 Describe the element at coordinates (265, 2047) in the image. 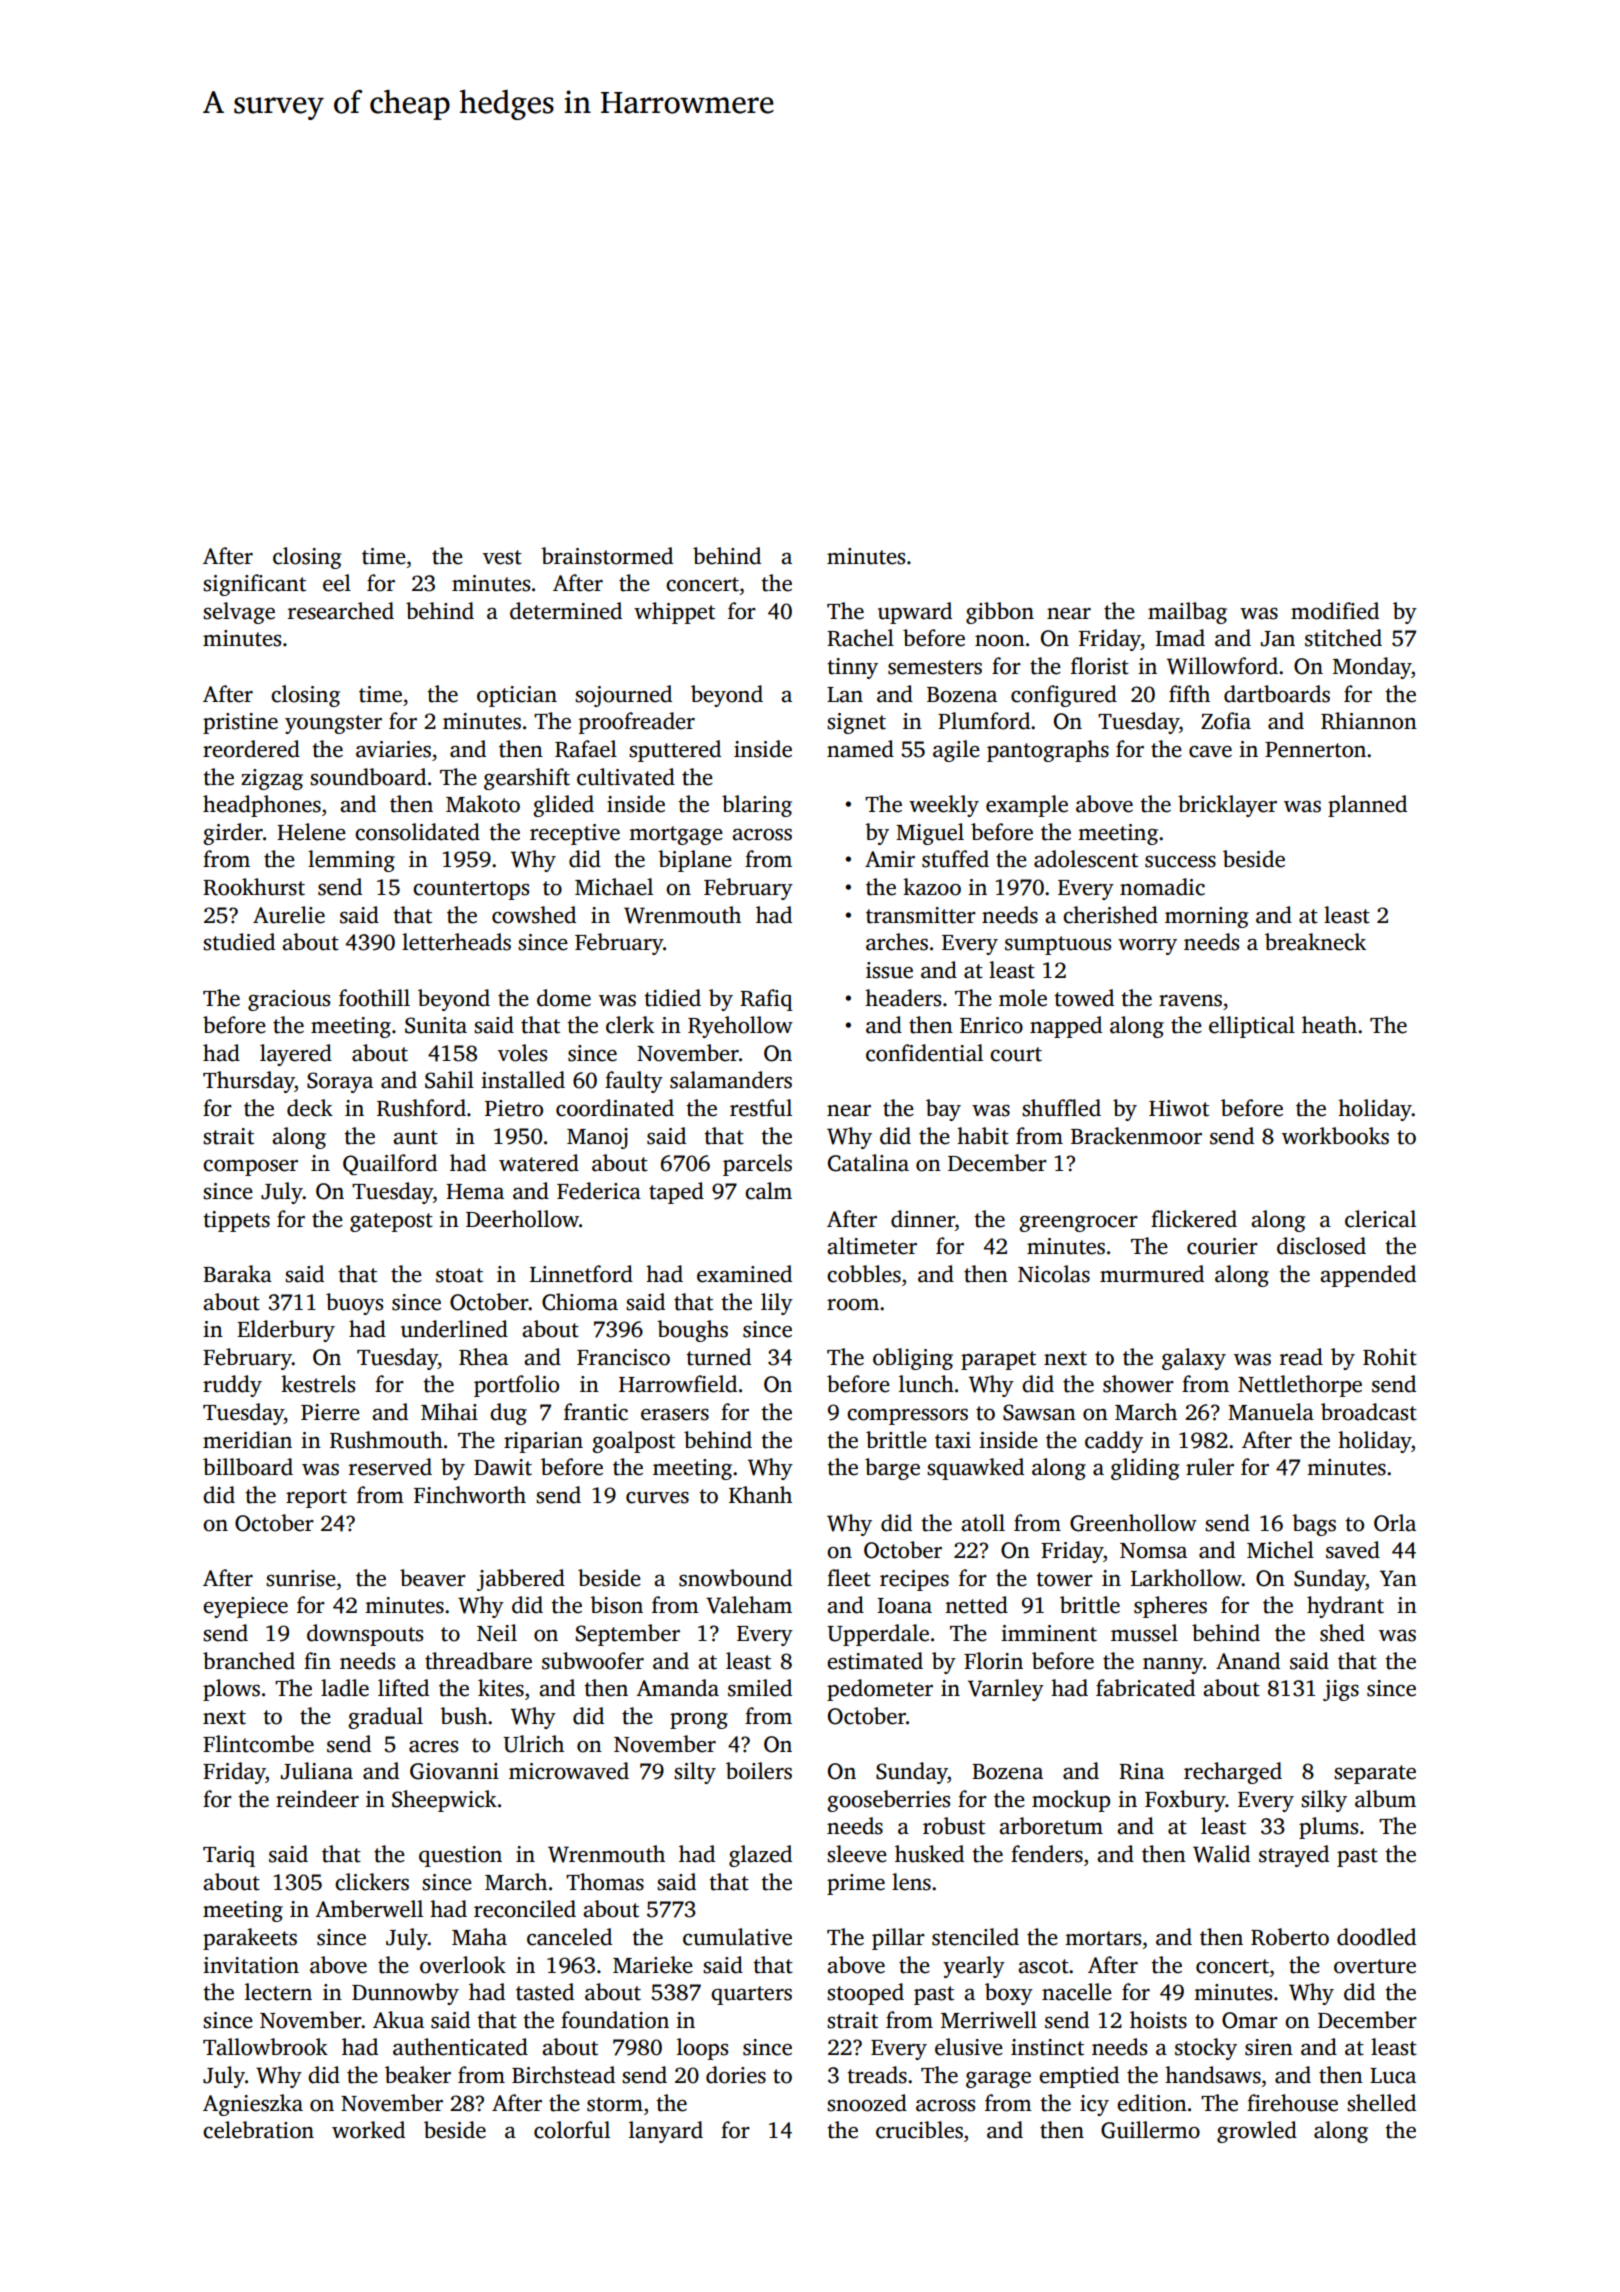

I see `Tallowbrook` at that location.
